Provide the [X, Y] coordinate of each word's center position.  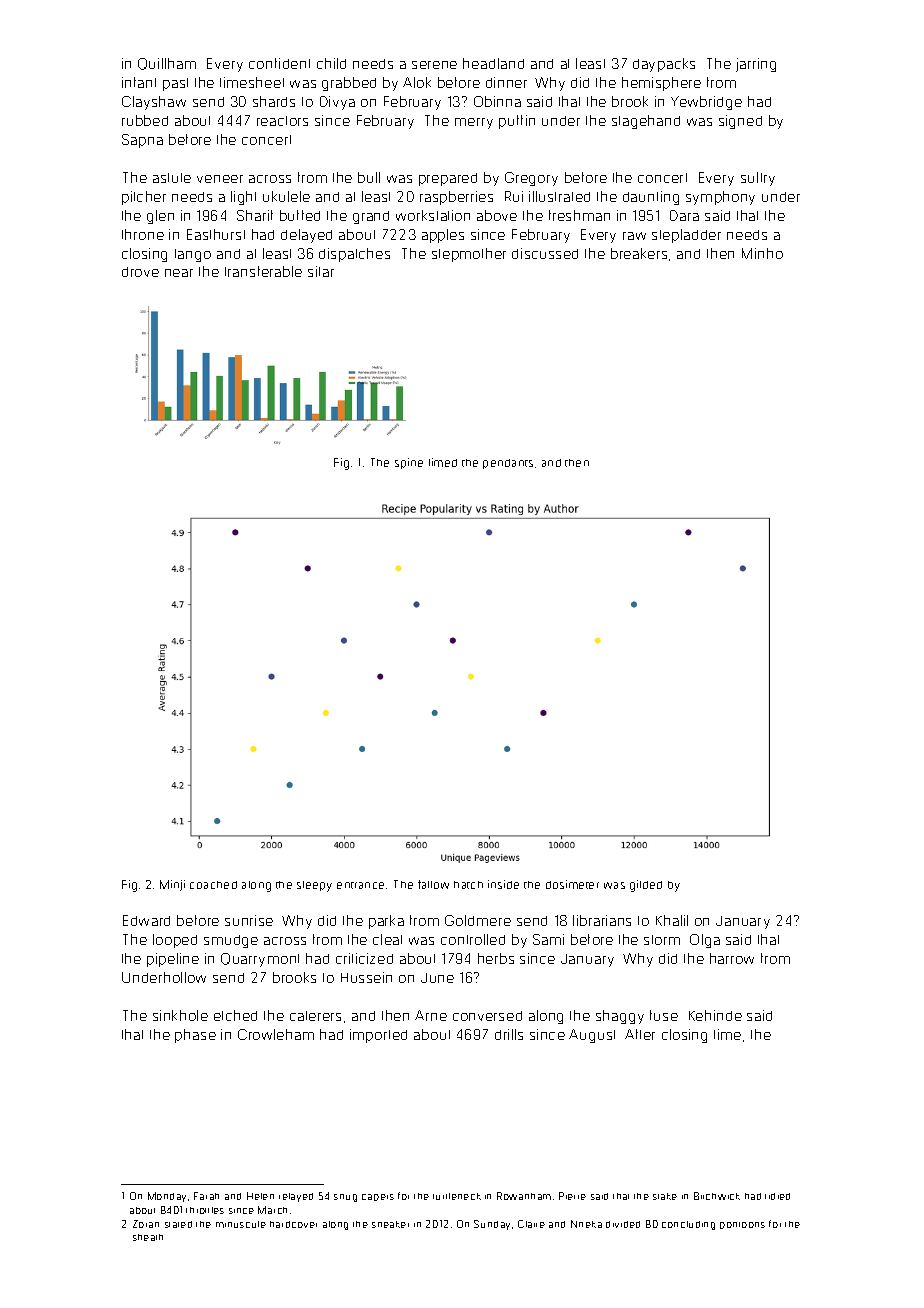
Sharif [255, 215]
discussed [545, 253]
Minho [762, 253]
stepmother [469, 255]
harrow [732, 958]
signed [740, 122]
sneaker [390, 1224]
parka [386, 922]
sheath [148, 1237]
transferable [263, 271]
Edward [146, 920]
